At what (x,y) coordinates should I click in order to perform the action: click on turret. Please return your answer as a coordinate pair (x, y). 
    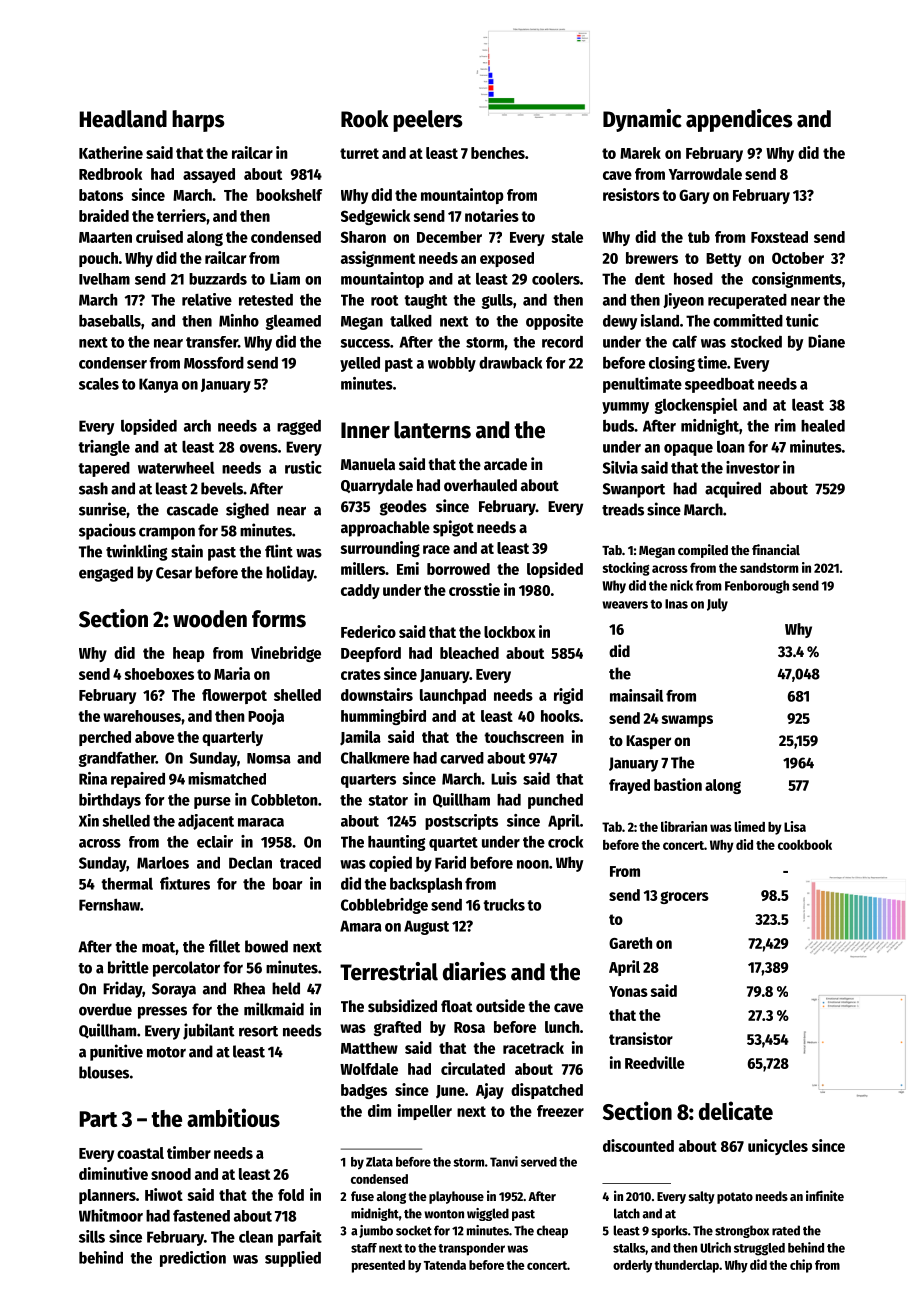
    Looking at the image, I should click on (359, 153).
